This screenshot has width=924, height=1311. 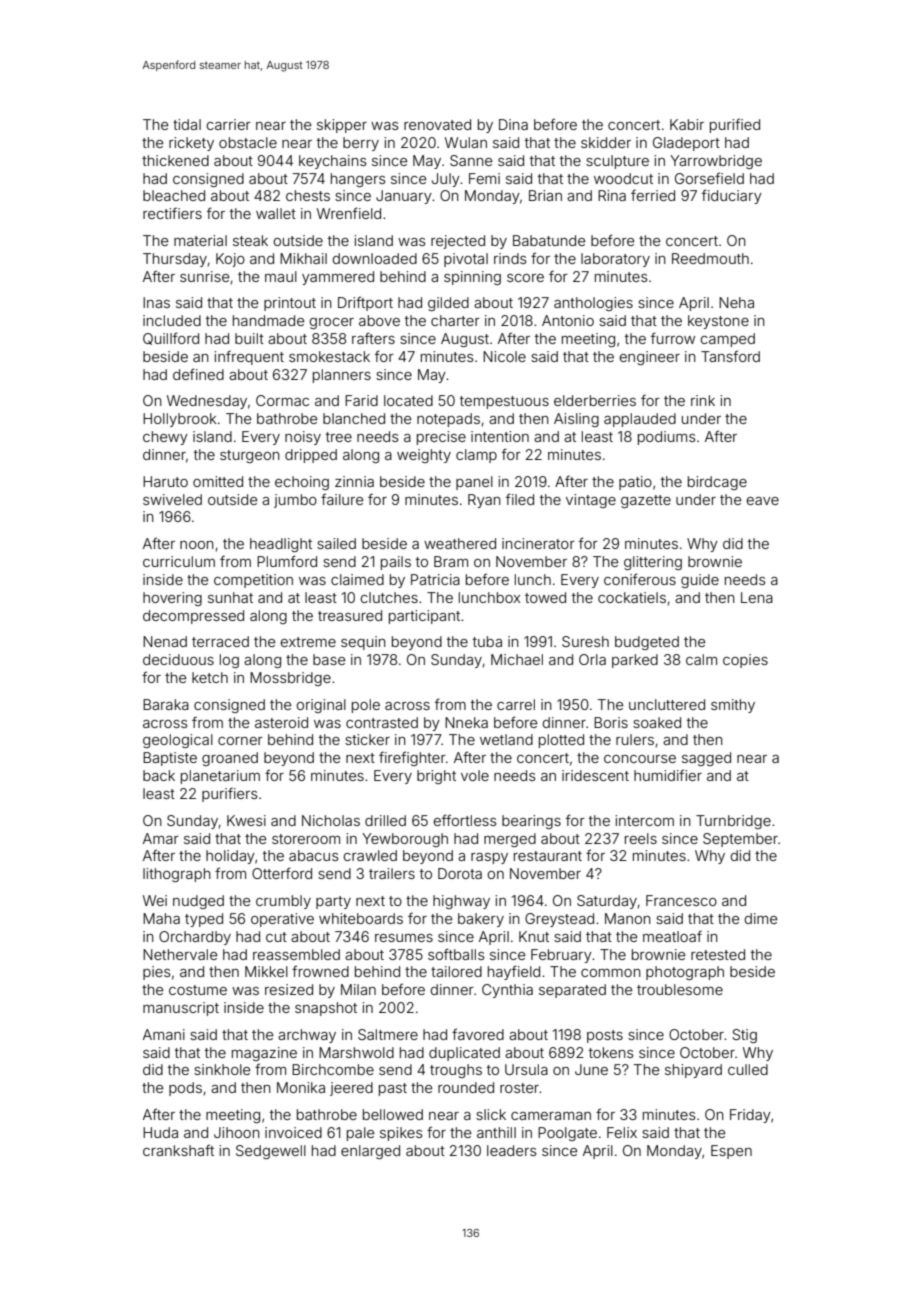 I want to click on Milan, so click(x=358, y=989).
